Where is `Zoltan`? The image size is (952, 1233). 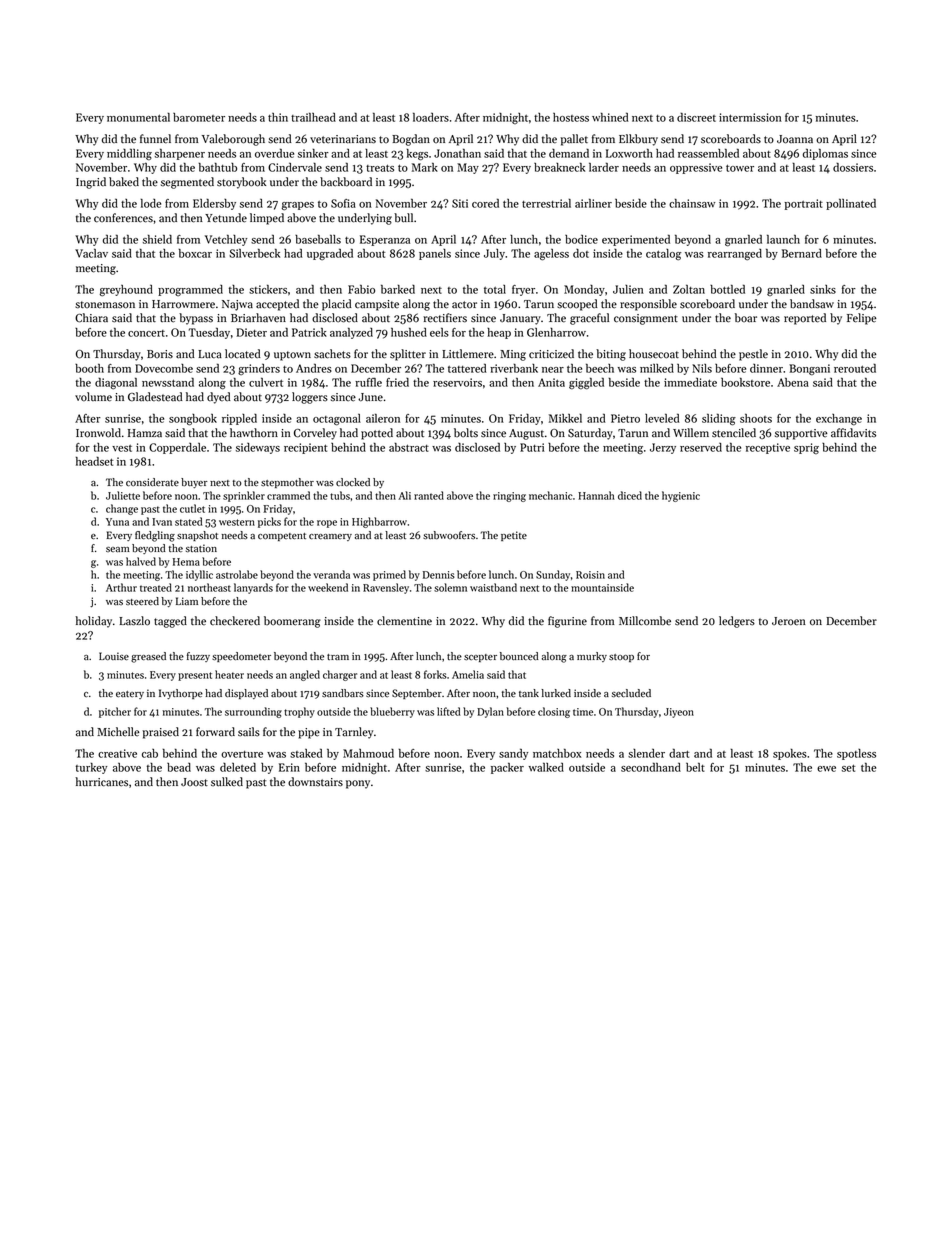 Zoltan is located at coordinates (689, 289).
